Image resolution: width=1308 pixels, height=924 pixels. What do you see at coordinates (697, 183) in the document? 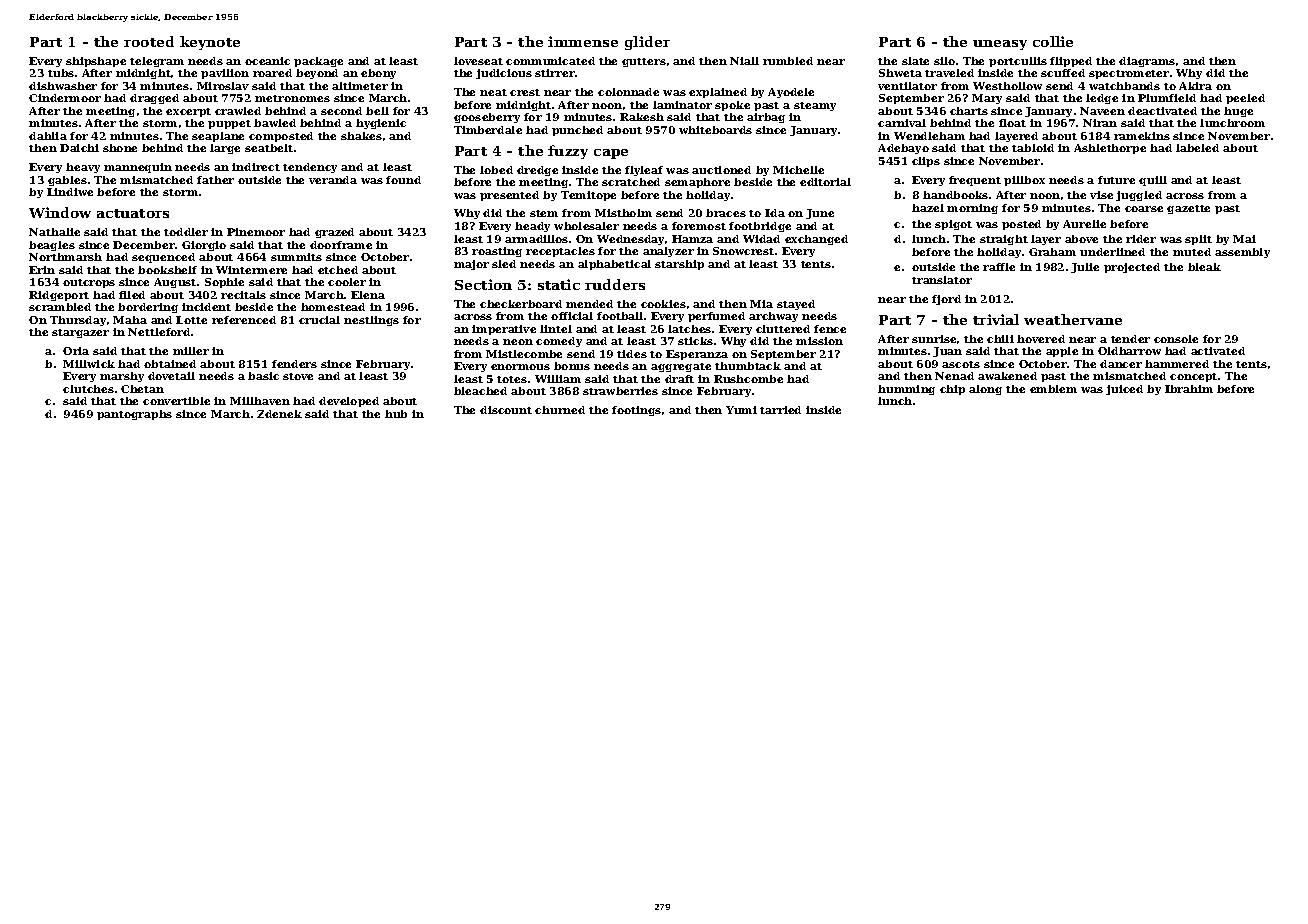
I see `semaphore` at bounding box center [697, 183].
